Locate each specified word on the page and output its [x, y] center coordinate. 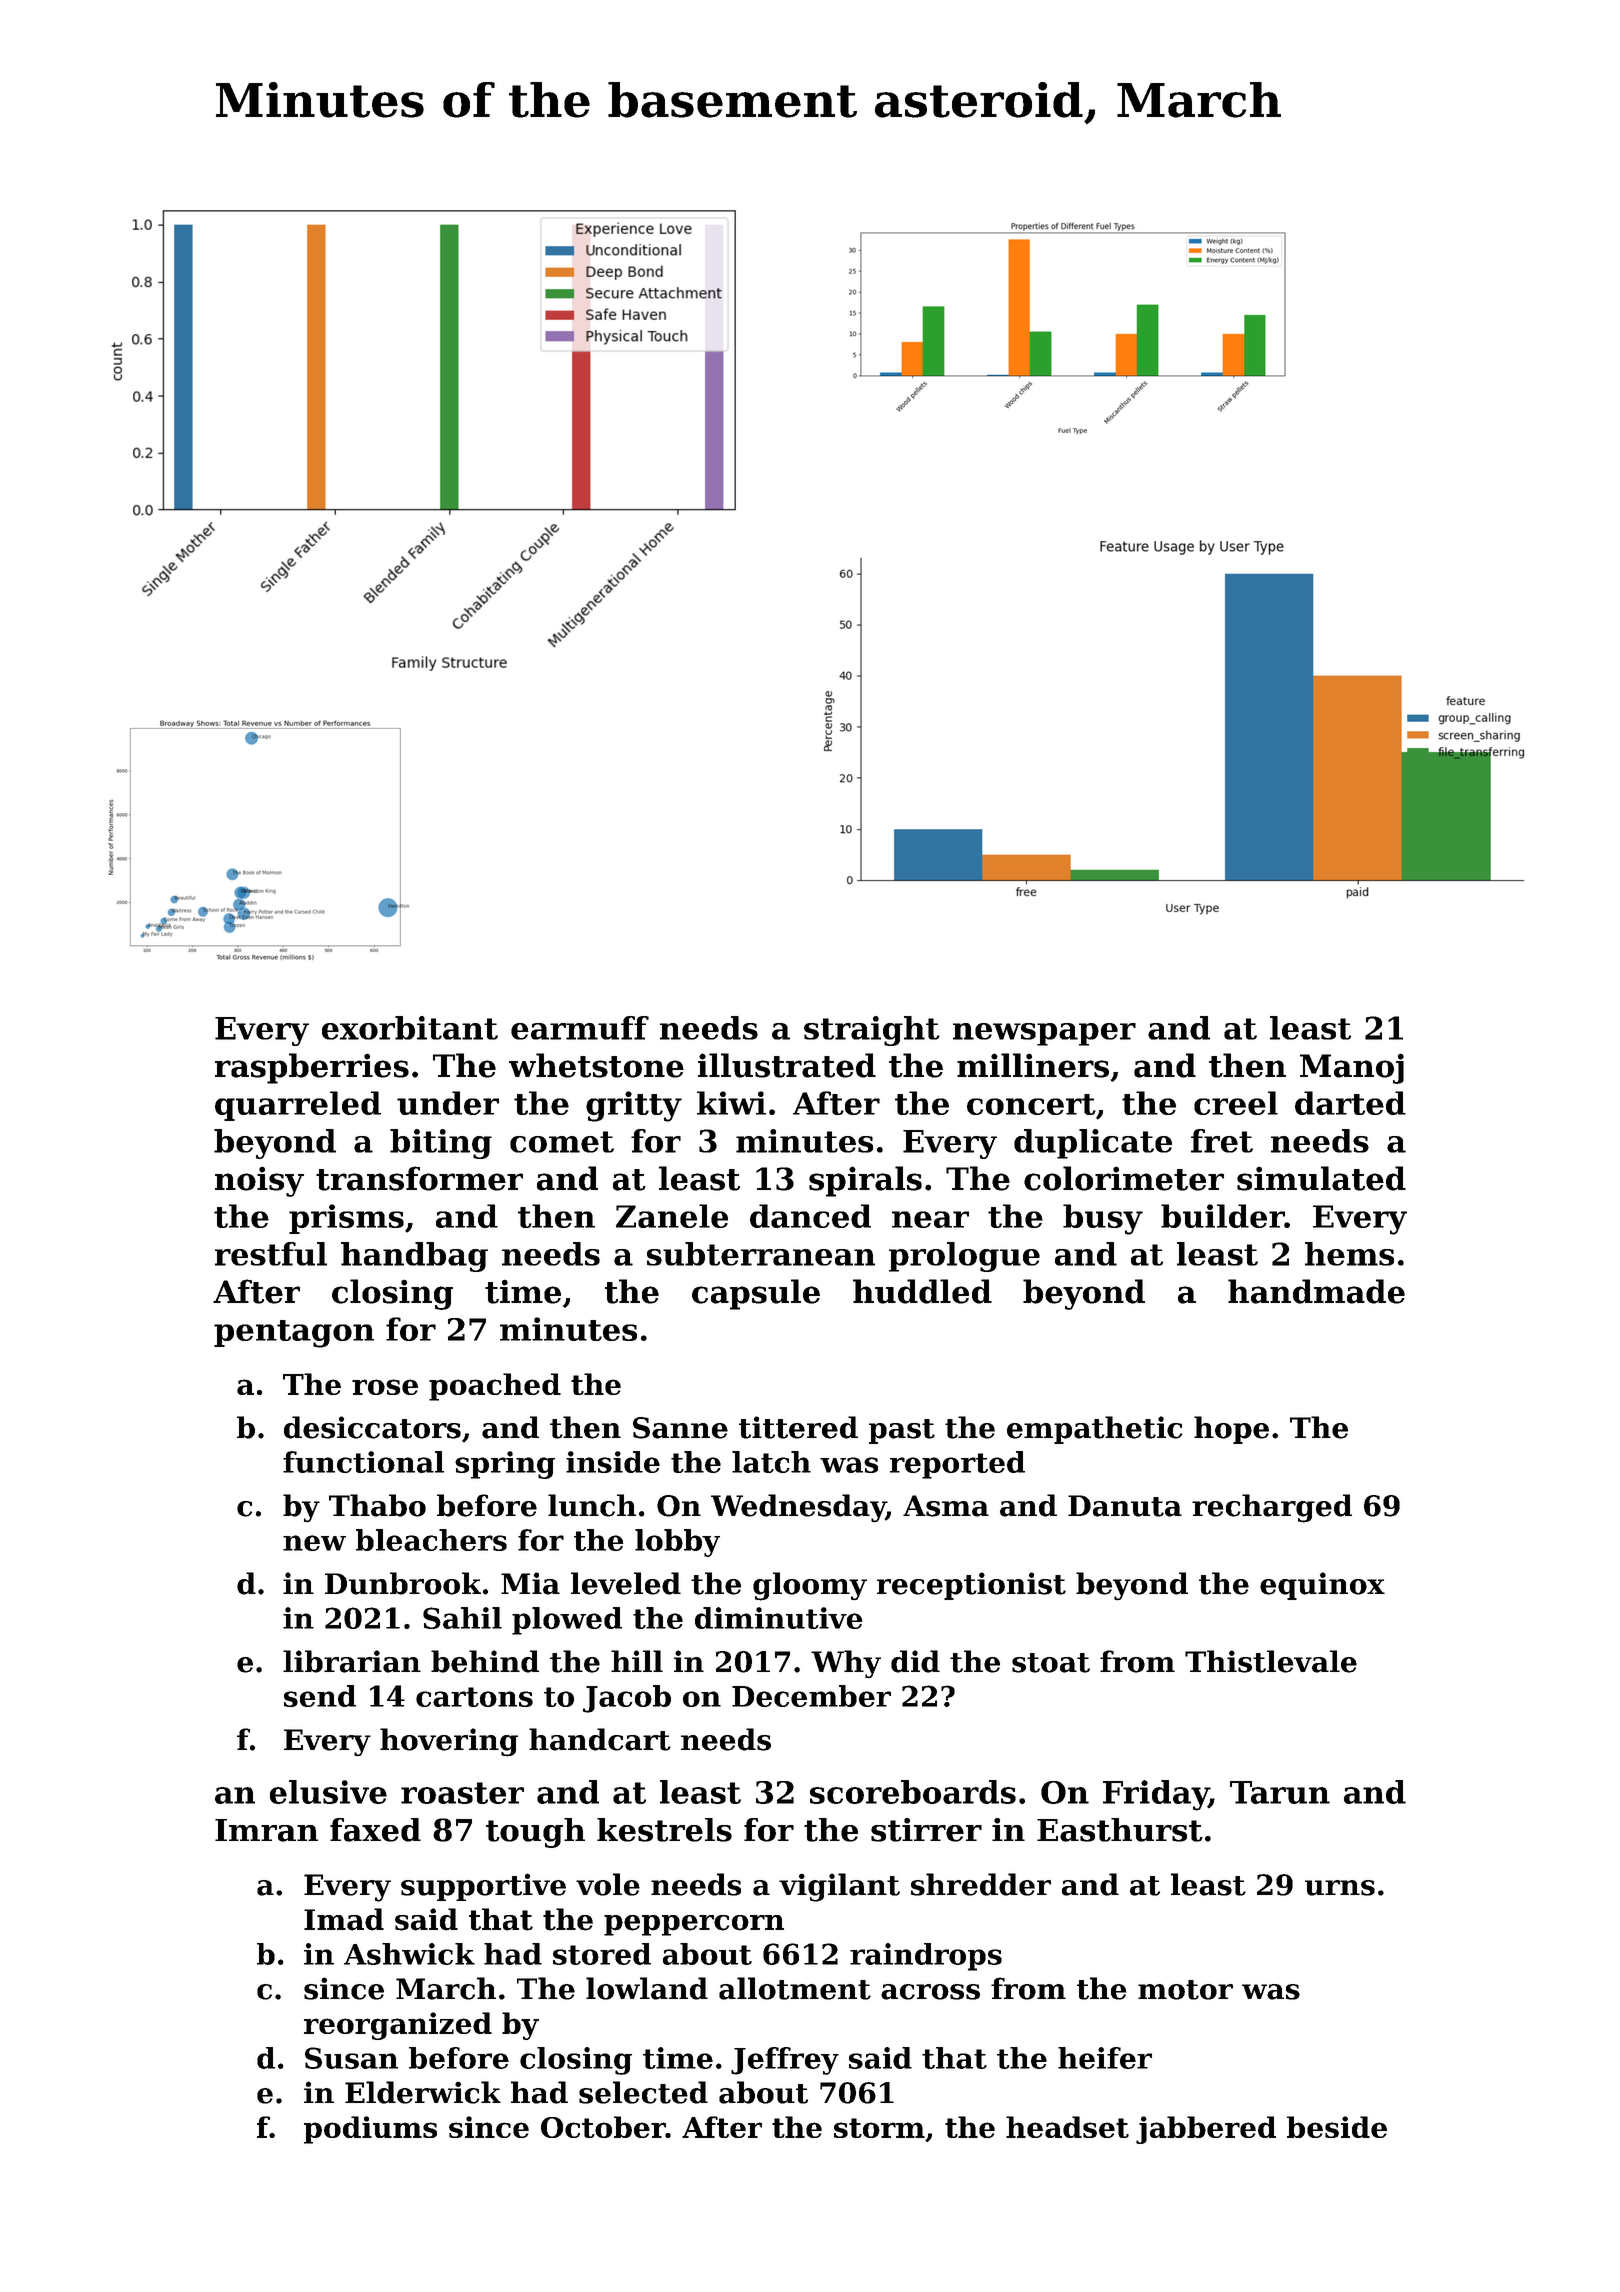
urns [1340, 1888]
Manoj [1352, 1068]
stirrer [926, 1830]
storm [879, 2128]
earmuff [580, 1028]
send [320, 1696]
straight [872, 1031]
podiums [370, 2130]
